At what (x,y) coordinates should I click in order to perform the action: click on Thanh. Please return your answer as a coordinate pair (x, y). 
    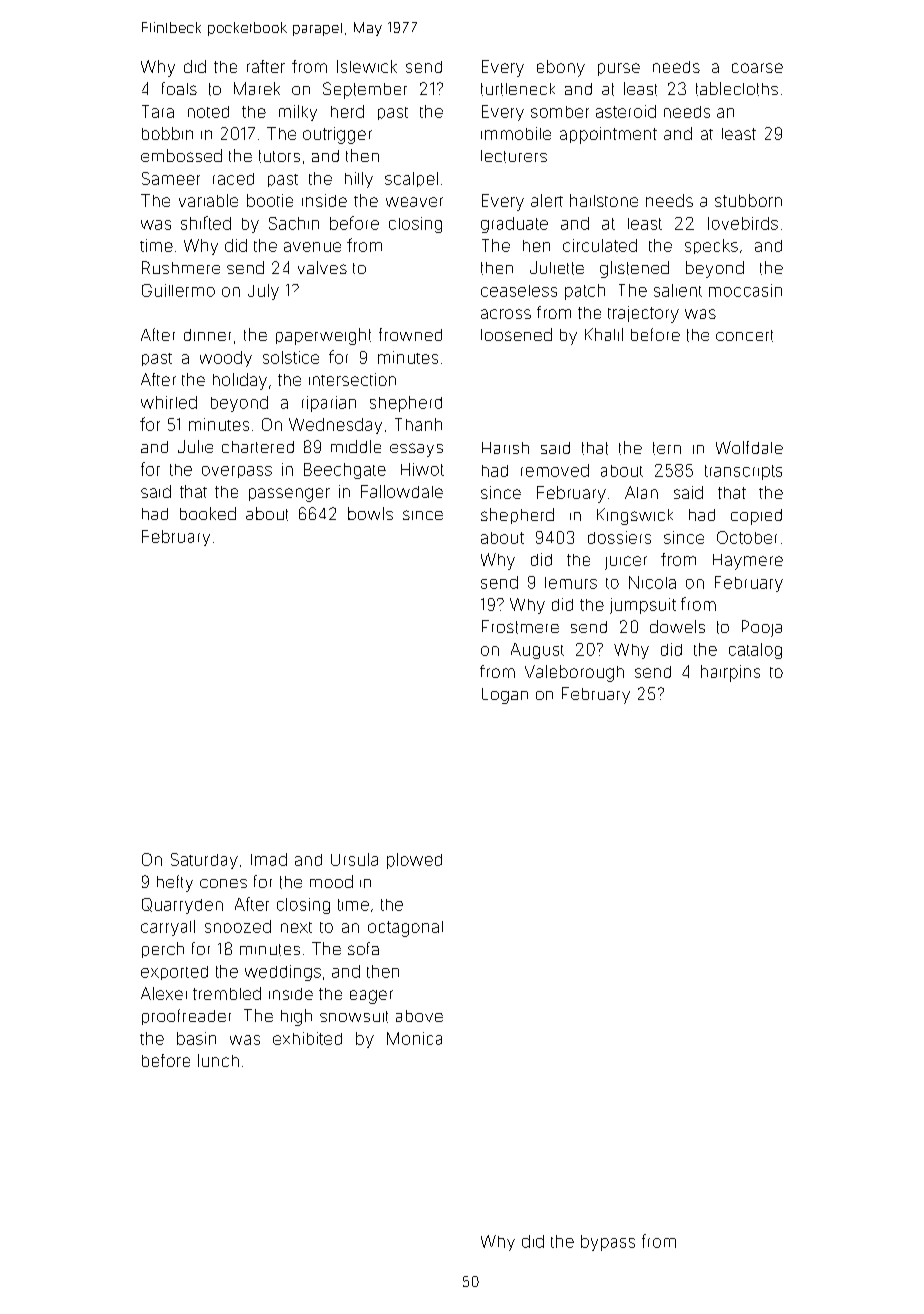
    Looking at the image, I should click on (418, 424).
